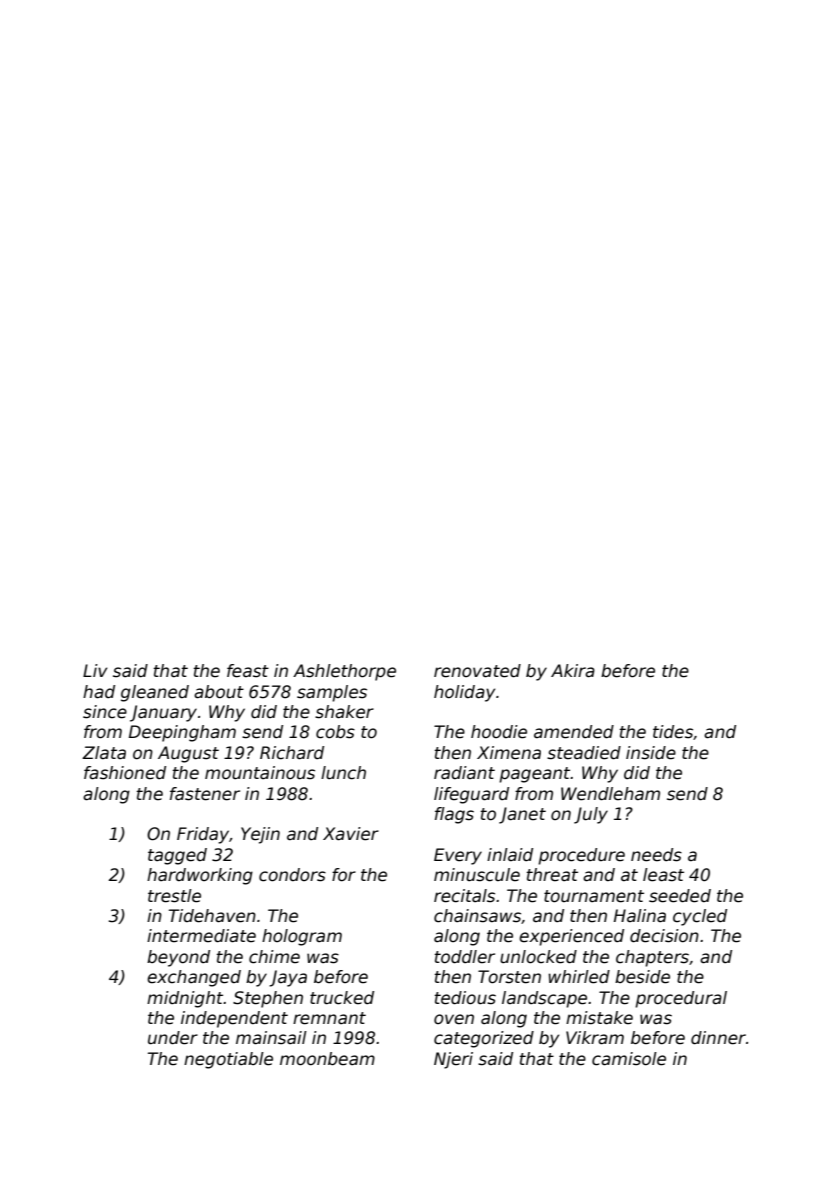  Describe the element at coordinates (173, 1038) in the screenshot. I see `under` at that location.
